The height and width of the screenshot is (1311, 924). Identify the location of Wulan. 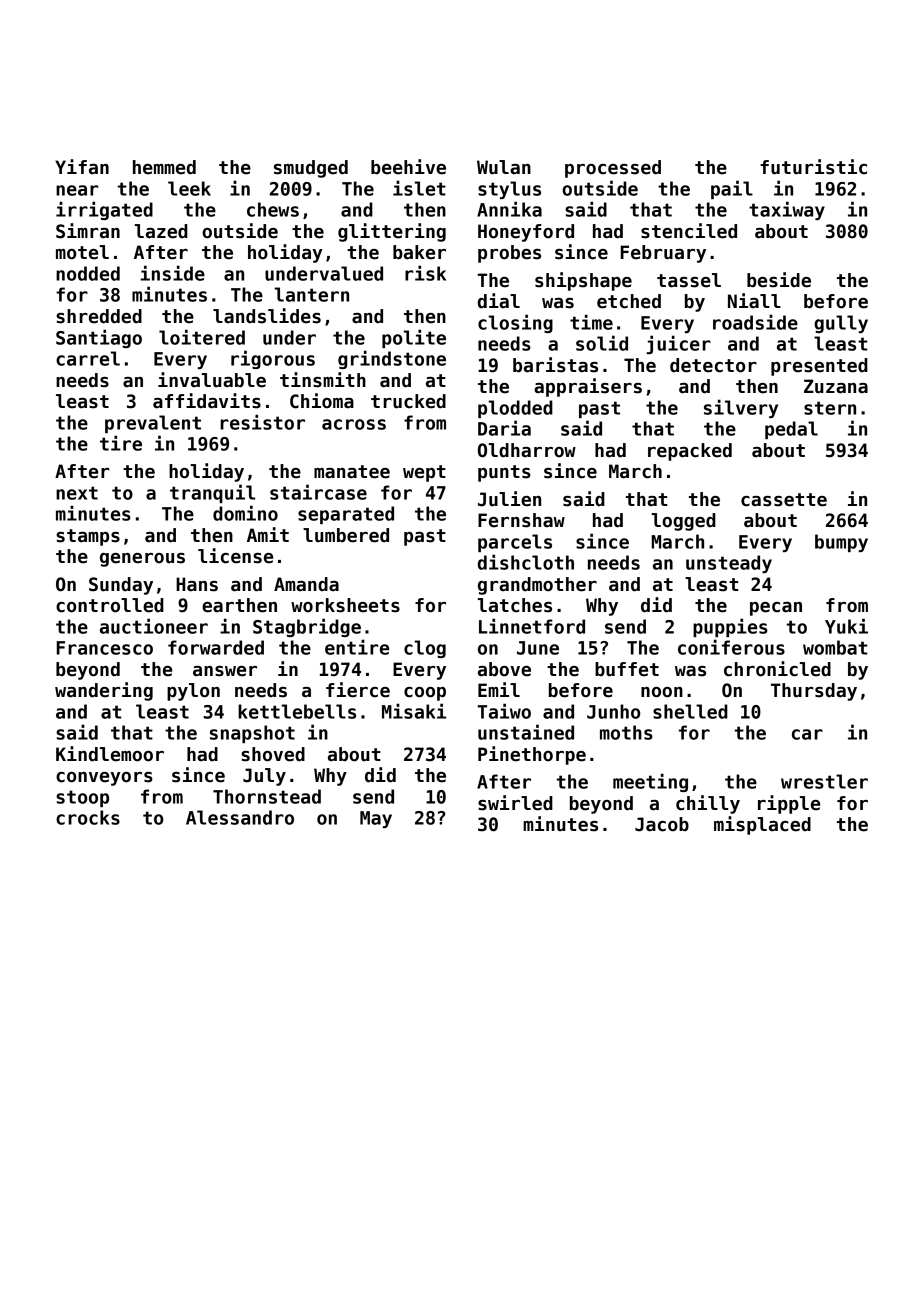
(504, 167).
